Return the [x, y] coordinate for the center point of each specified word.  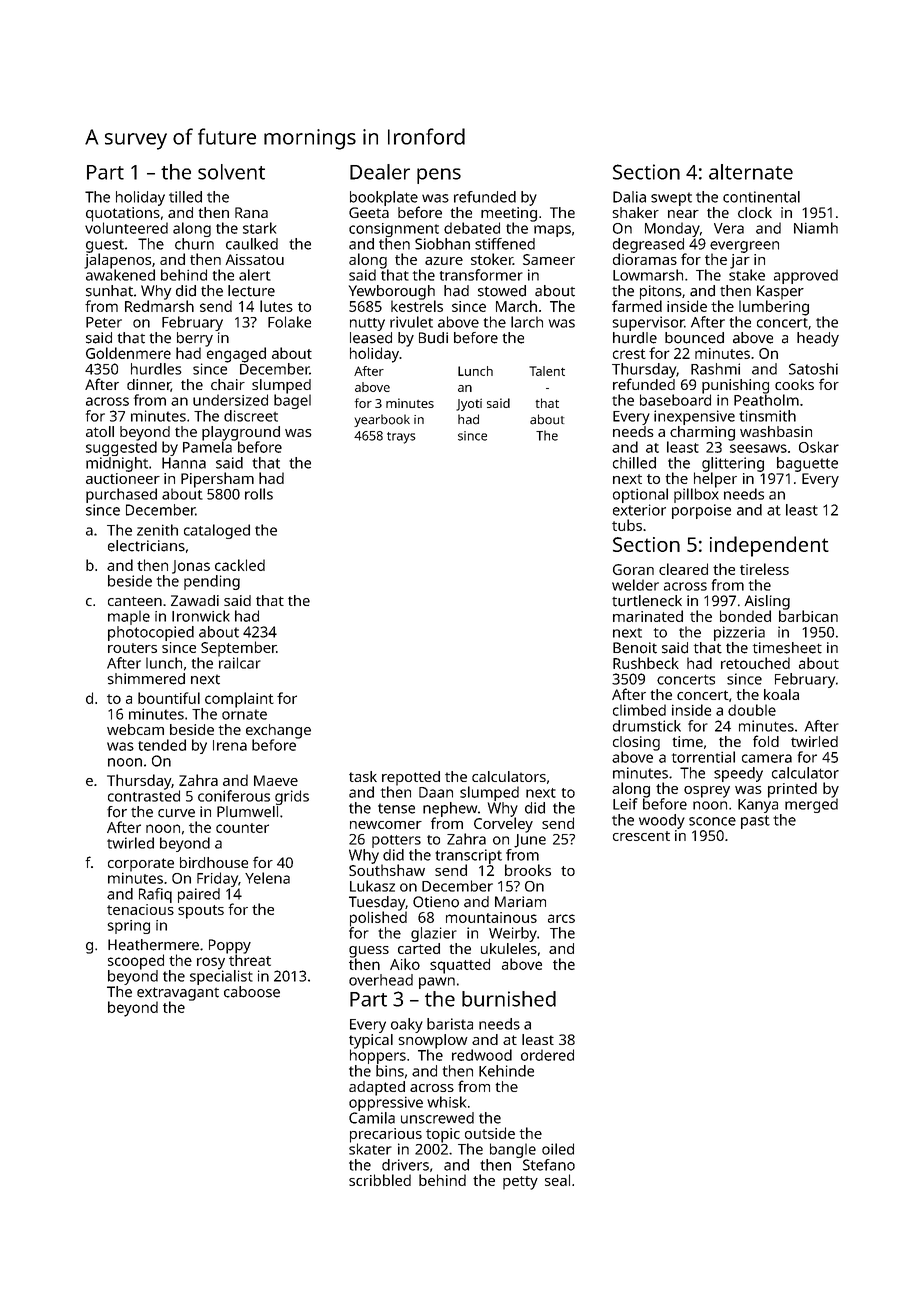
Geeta [369, 212]
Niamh [816, 228]
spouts [201, 912]
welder [635, 585]
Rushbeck [646, 663]
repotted [411, 778]
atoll [100, 431]
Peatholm [766, 400]
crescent [641, 836]
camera [767, 758]
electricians [146, 546]
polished [378, 919]
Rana [251, 212]
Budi [433, 338]
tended [162, 745]
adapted [377, 1088]
